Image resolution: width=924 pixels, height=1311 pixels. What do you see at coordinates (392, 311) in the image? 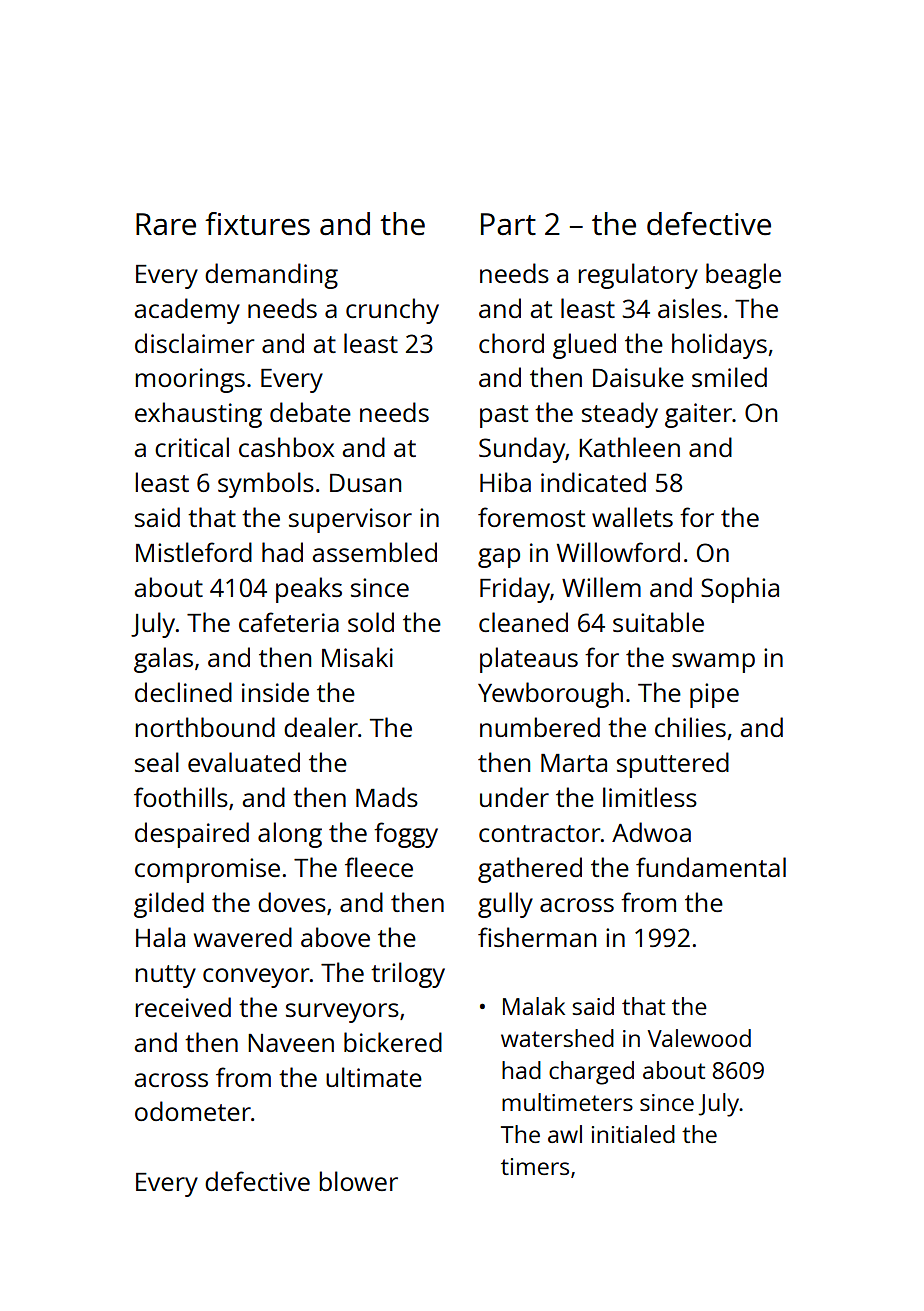
I see `crunchy` at bounding box center [392, 311].
